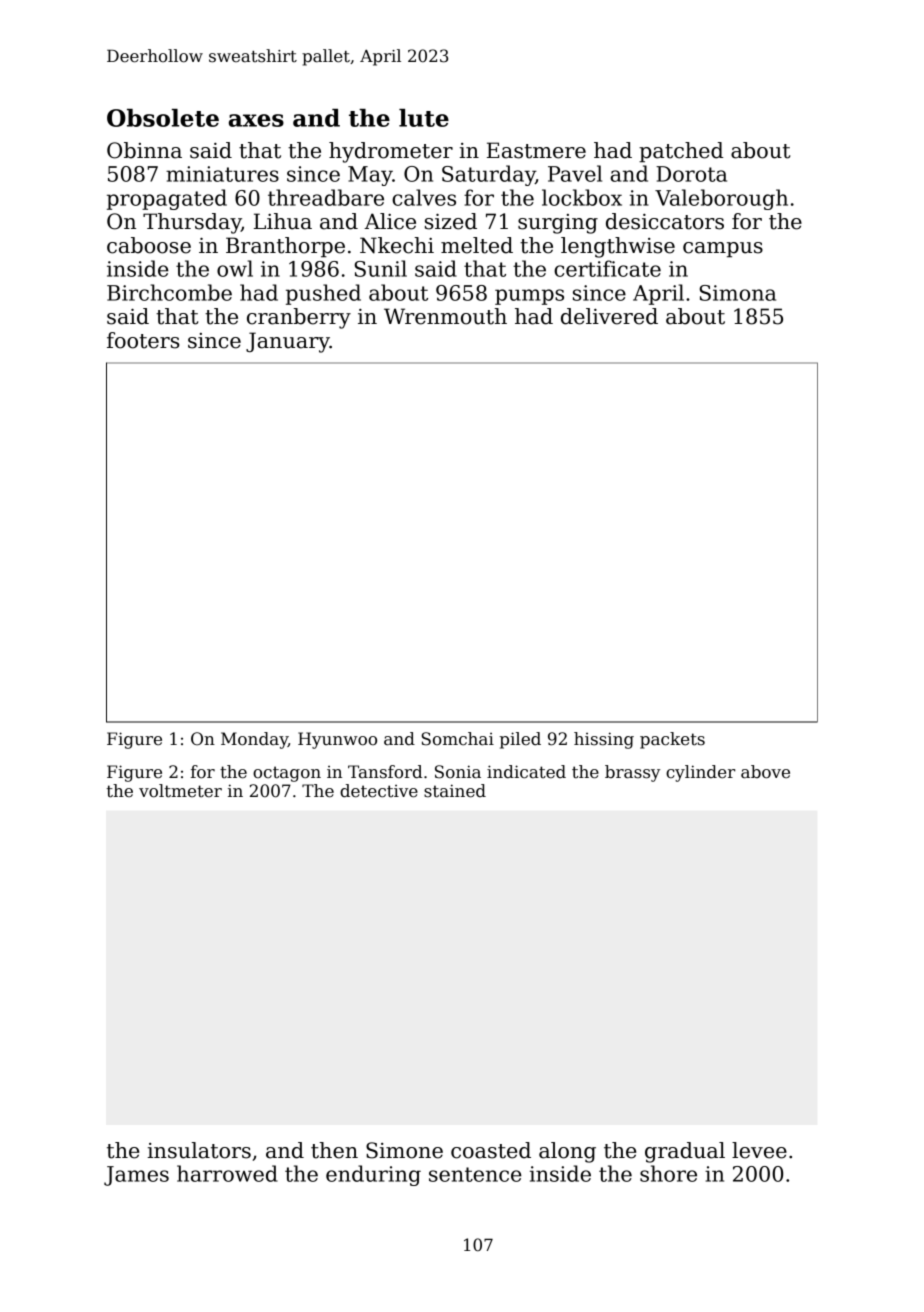 The image size is (924, 1312). What do you see at coordinates (424, 118) in the screenshot?
I see `lute` at bounding box center [424, 118].
